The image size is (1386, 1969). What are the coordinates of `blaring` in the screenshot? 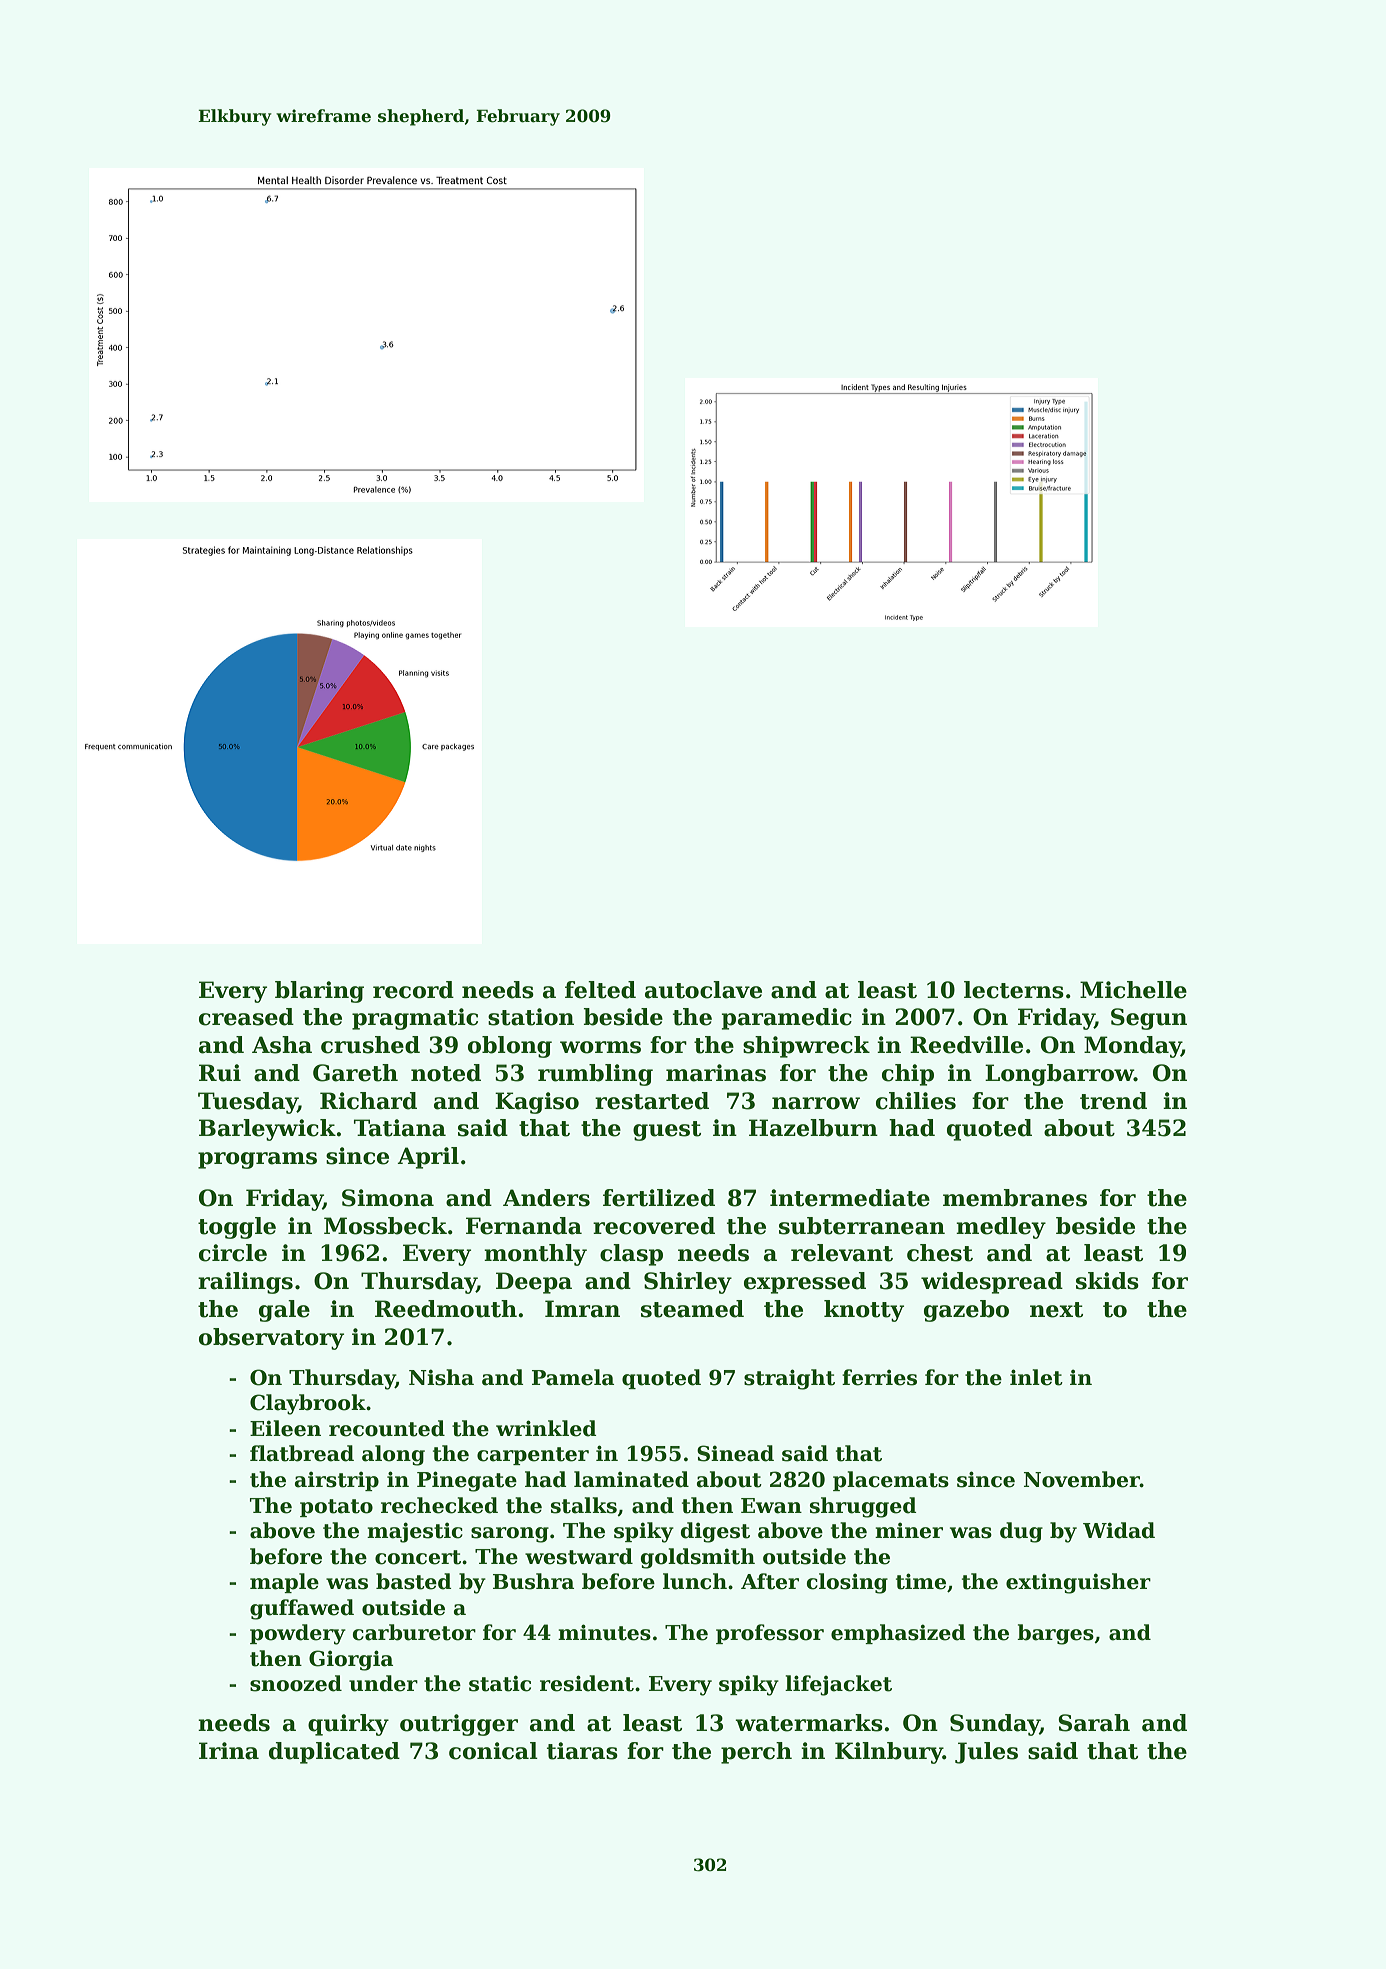 It's located at (319, 992).
